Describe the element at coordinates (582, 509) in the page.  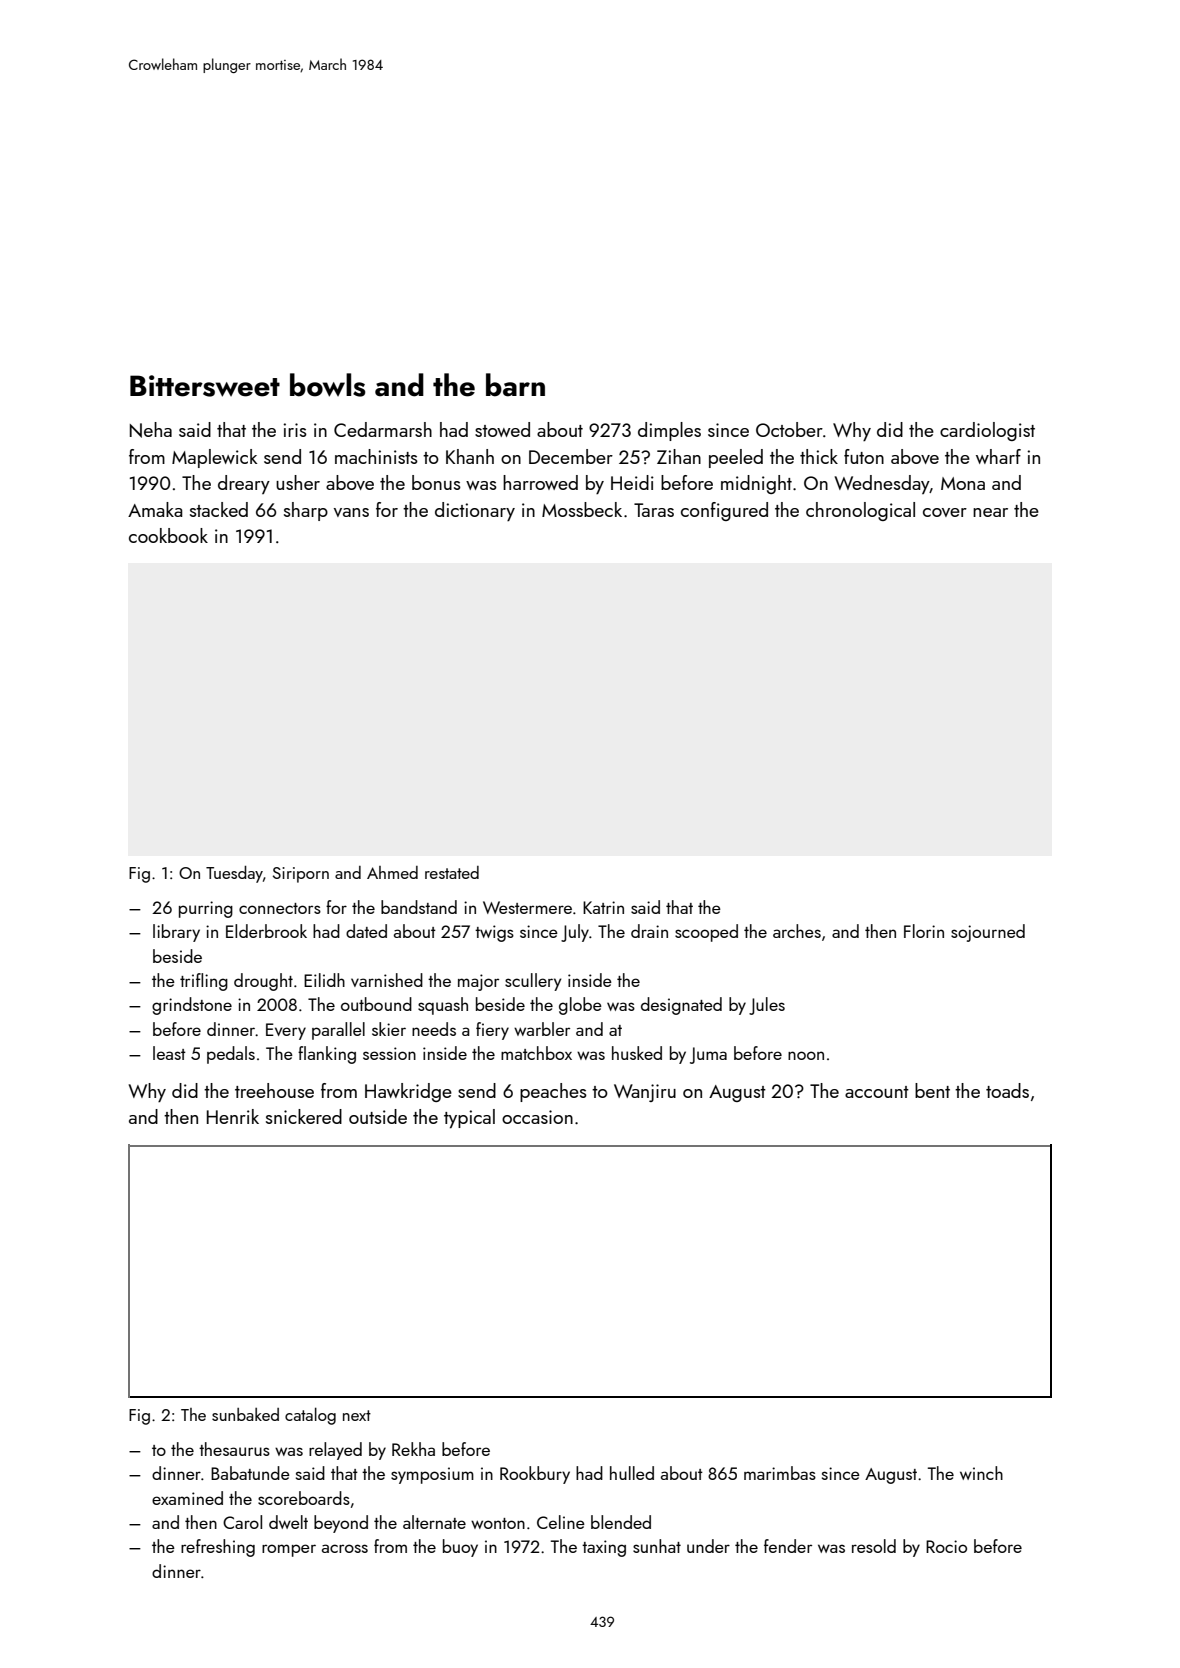
I see `Mossbeck` at that location.
